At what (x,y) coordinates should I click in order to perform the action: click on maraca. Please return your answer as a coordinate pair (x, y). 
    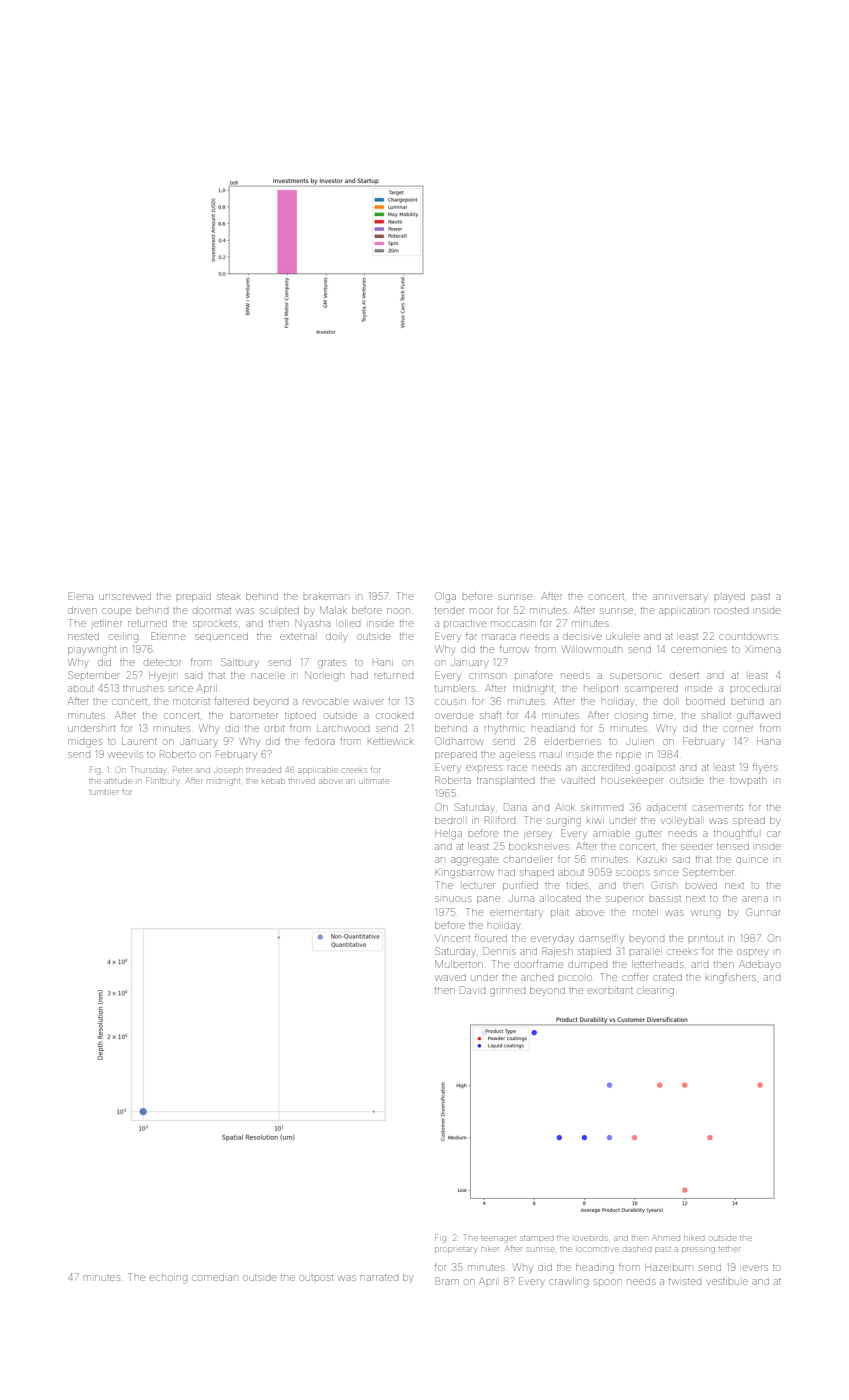
    Looking at the image, I should click on (499, 637).
